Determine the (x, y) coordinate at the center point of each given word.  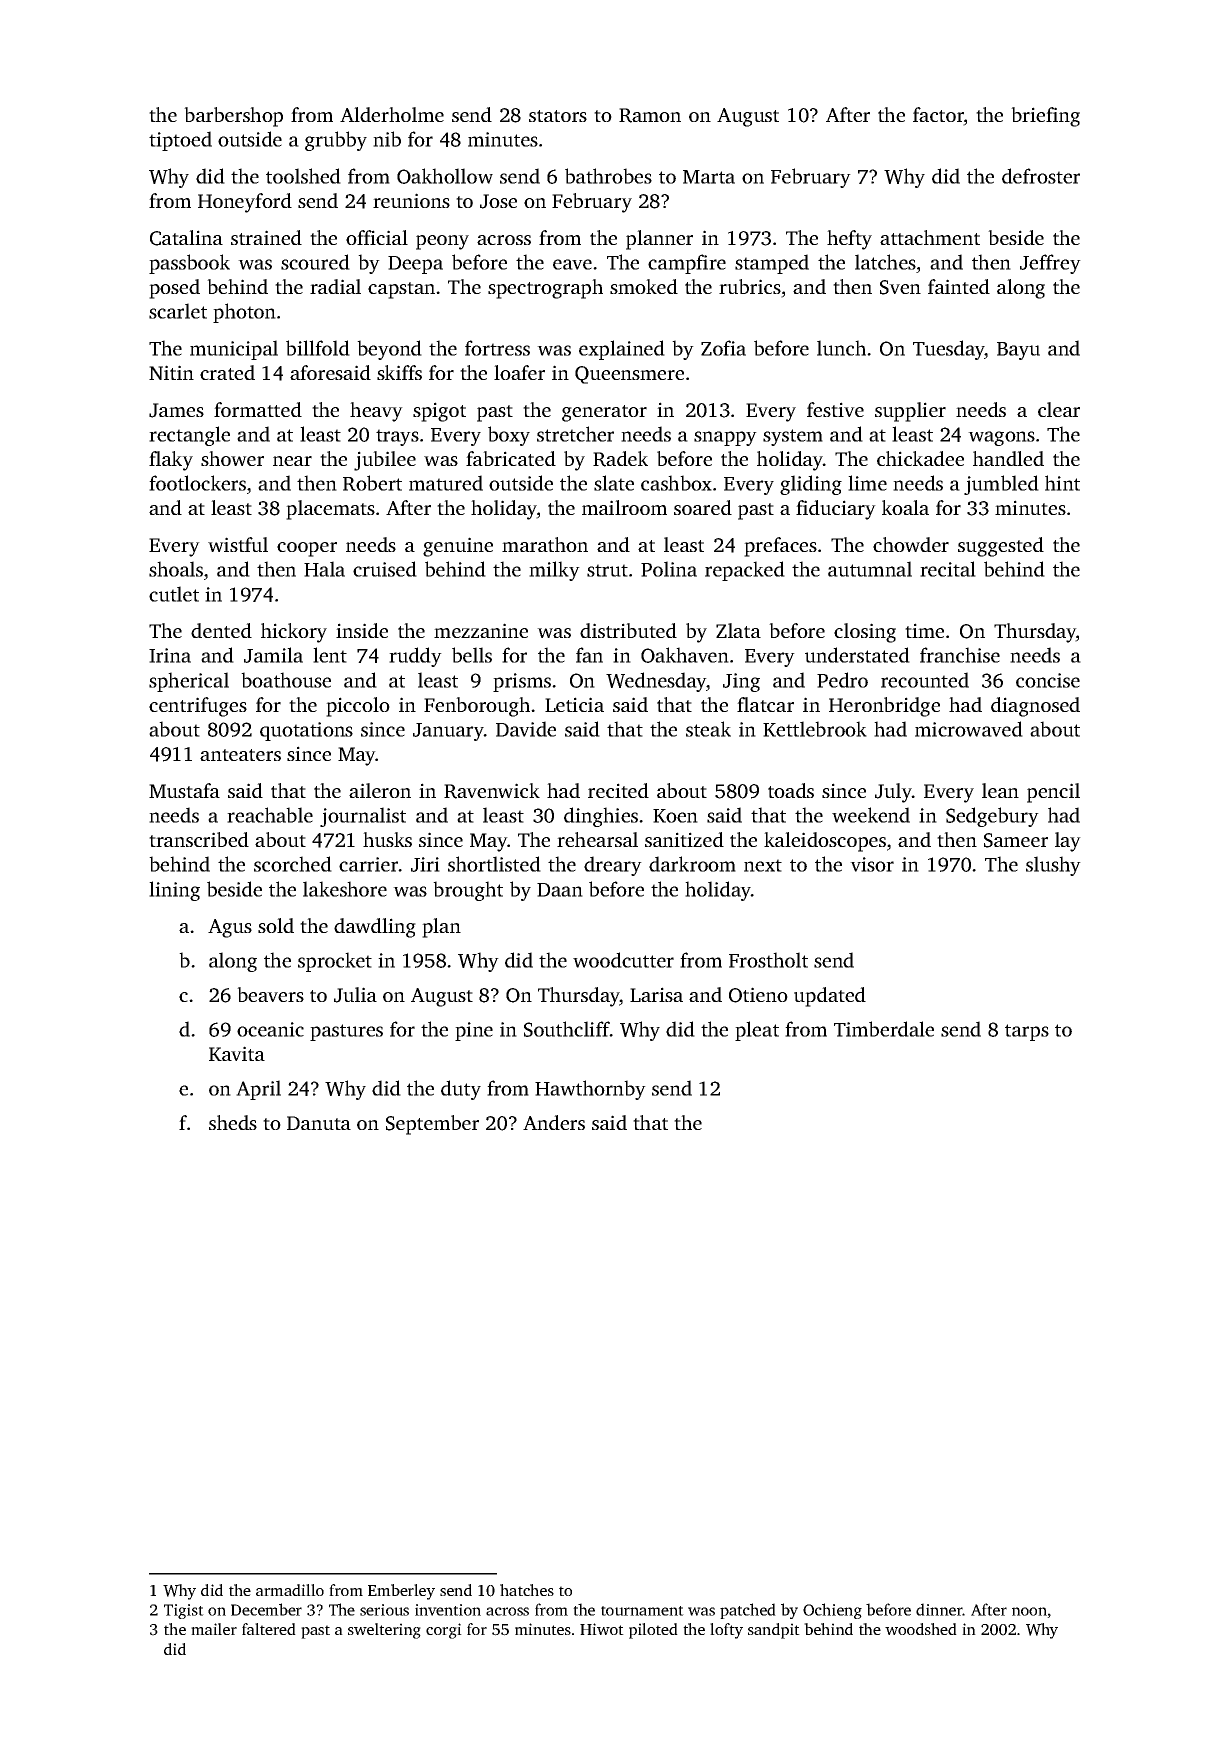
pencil (1053, 793)
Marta (709, 177)
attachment (930, 237)
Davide (526, 729)
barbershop (233, 117)
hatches (527, 1590)
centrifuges (198, 707)
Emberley (401, 1592)
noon (1029, 1611)
